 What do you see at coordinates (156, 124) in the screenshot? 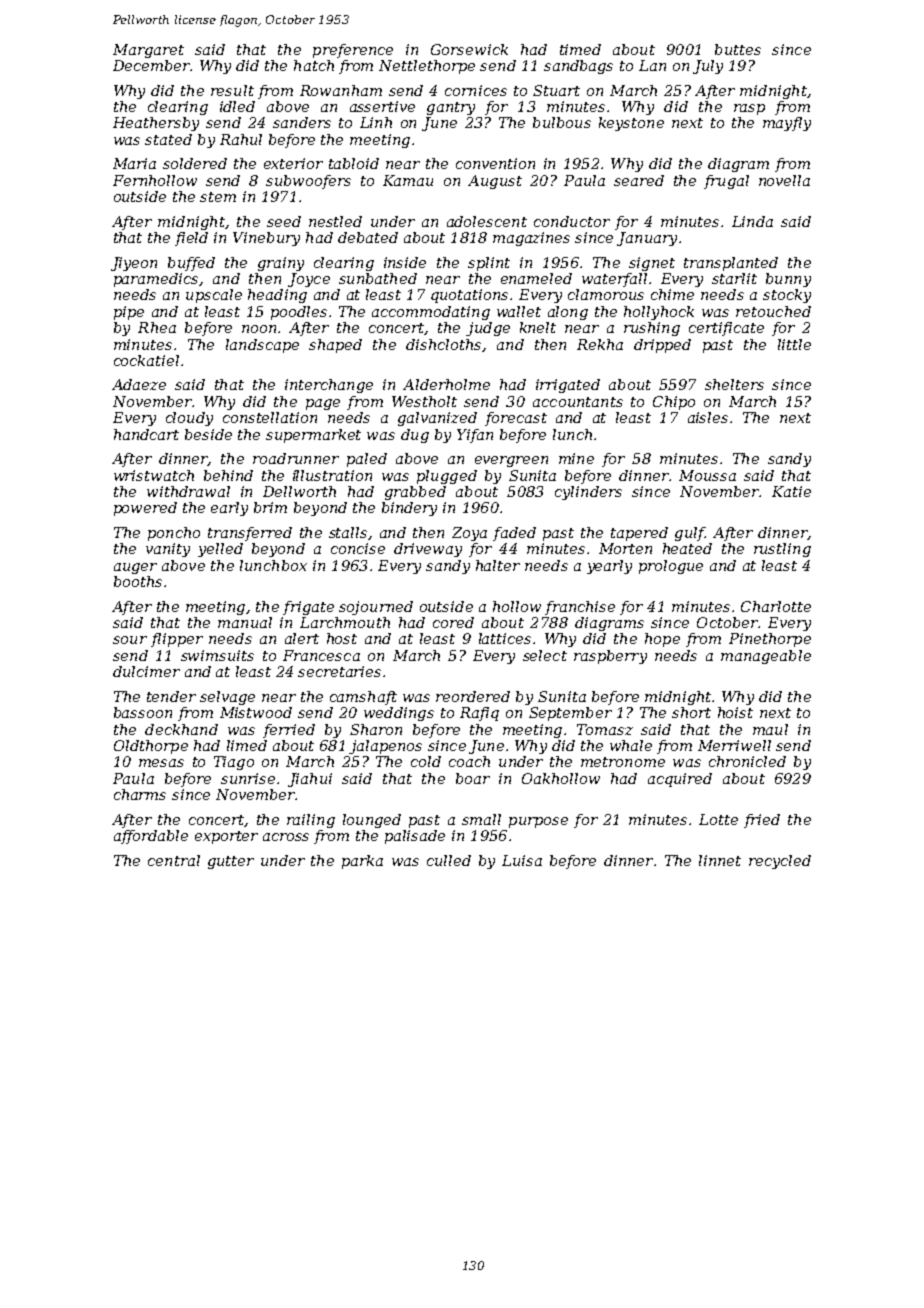
I see `Heathersby` at bounding box center [156, 124].
